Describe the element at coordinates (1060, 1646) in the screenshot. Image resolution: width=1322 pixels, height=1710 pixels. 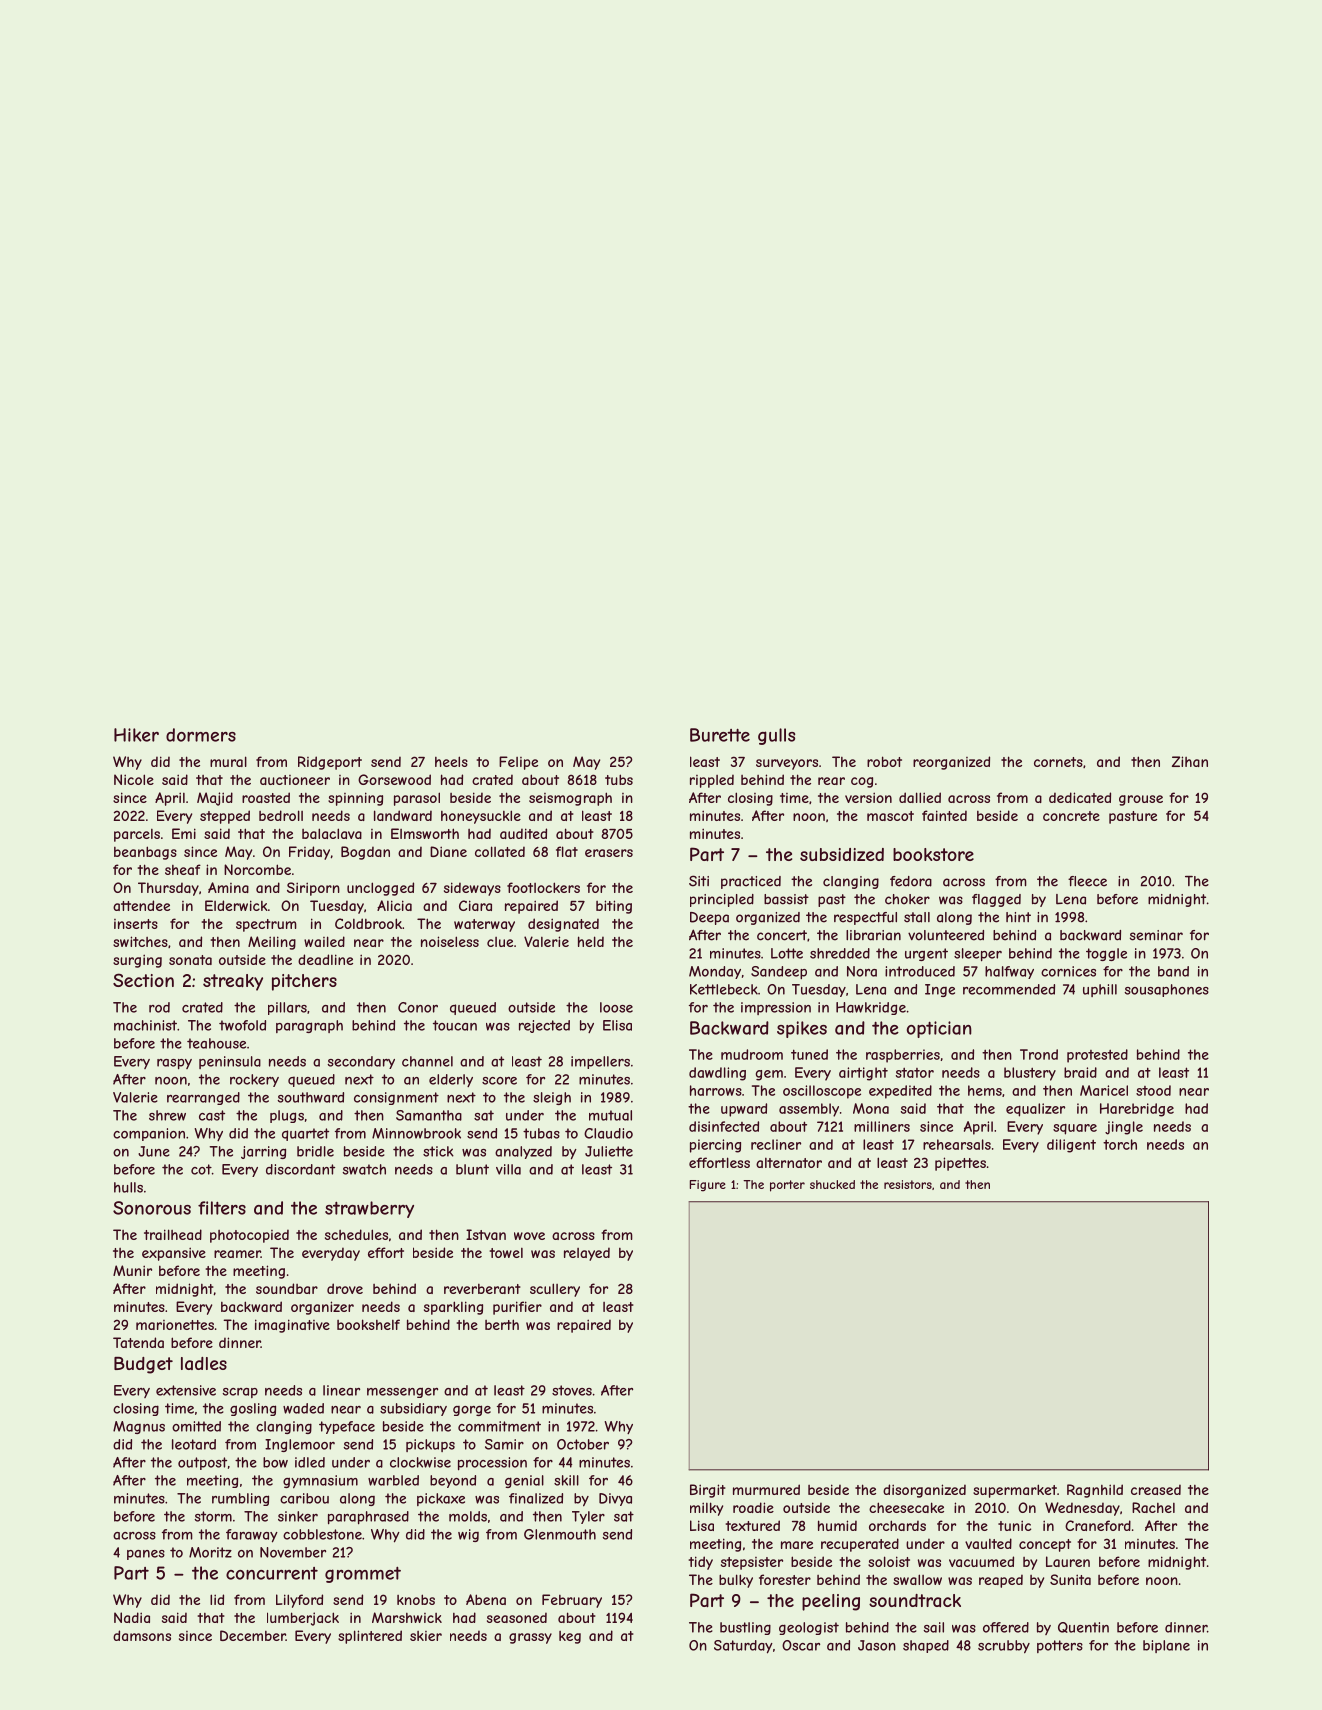
I see `potters` at that location.
